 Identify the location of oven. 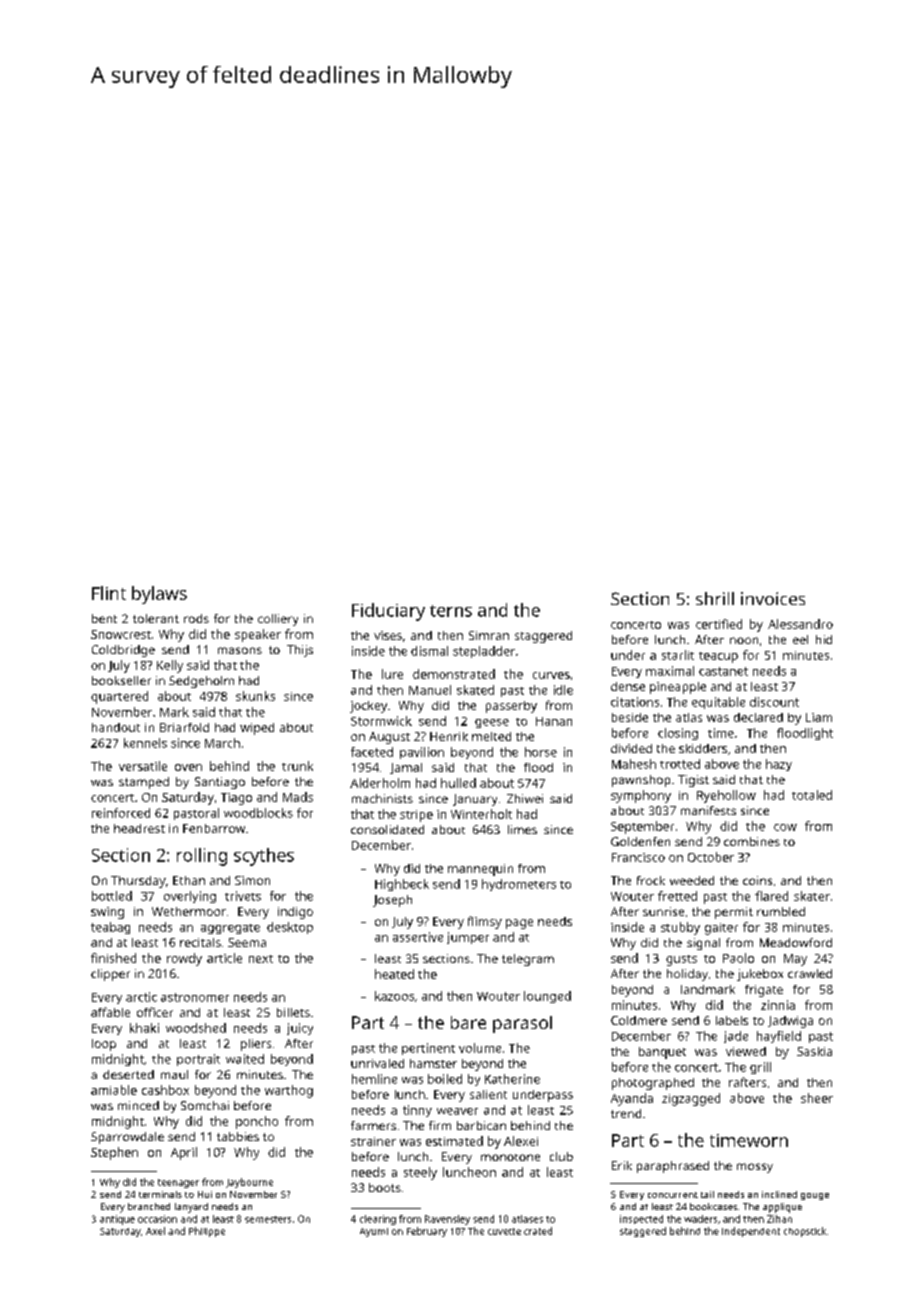
(188, 767).
